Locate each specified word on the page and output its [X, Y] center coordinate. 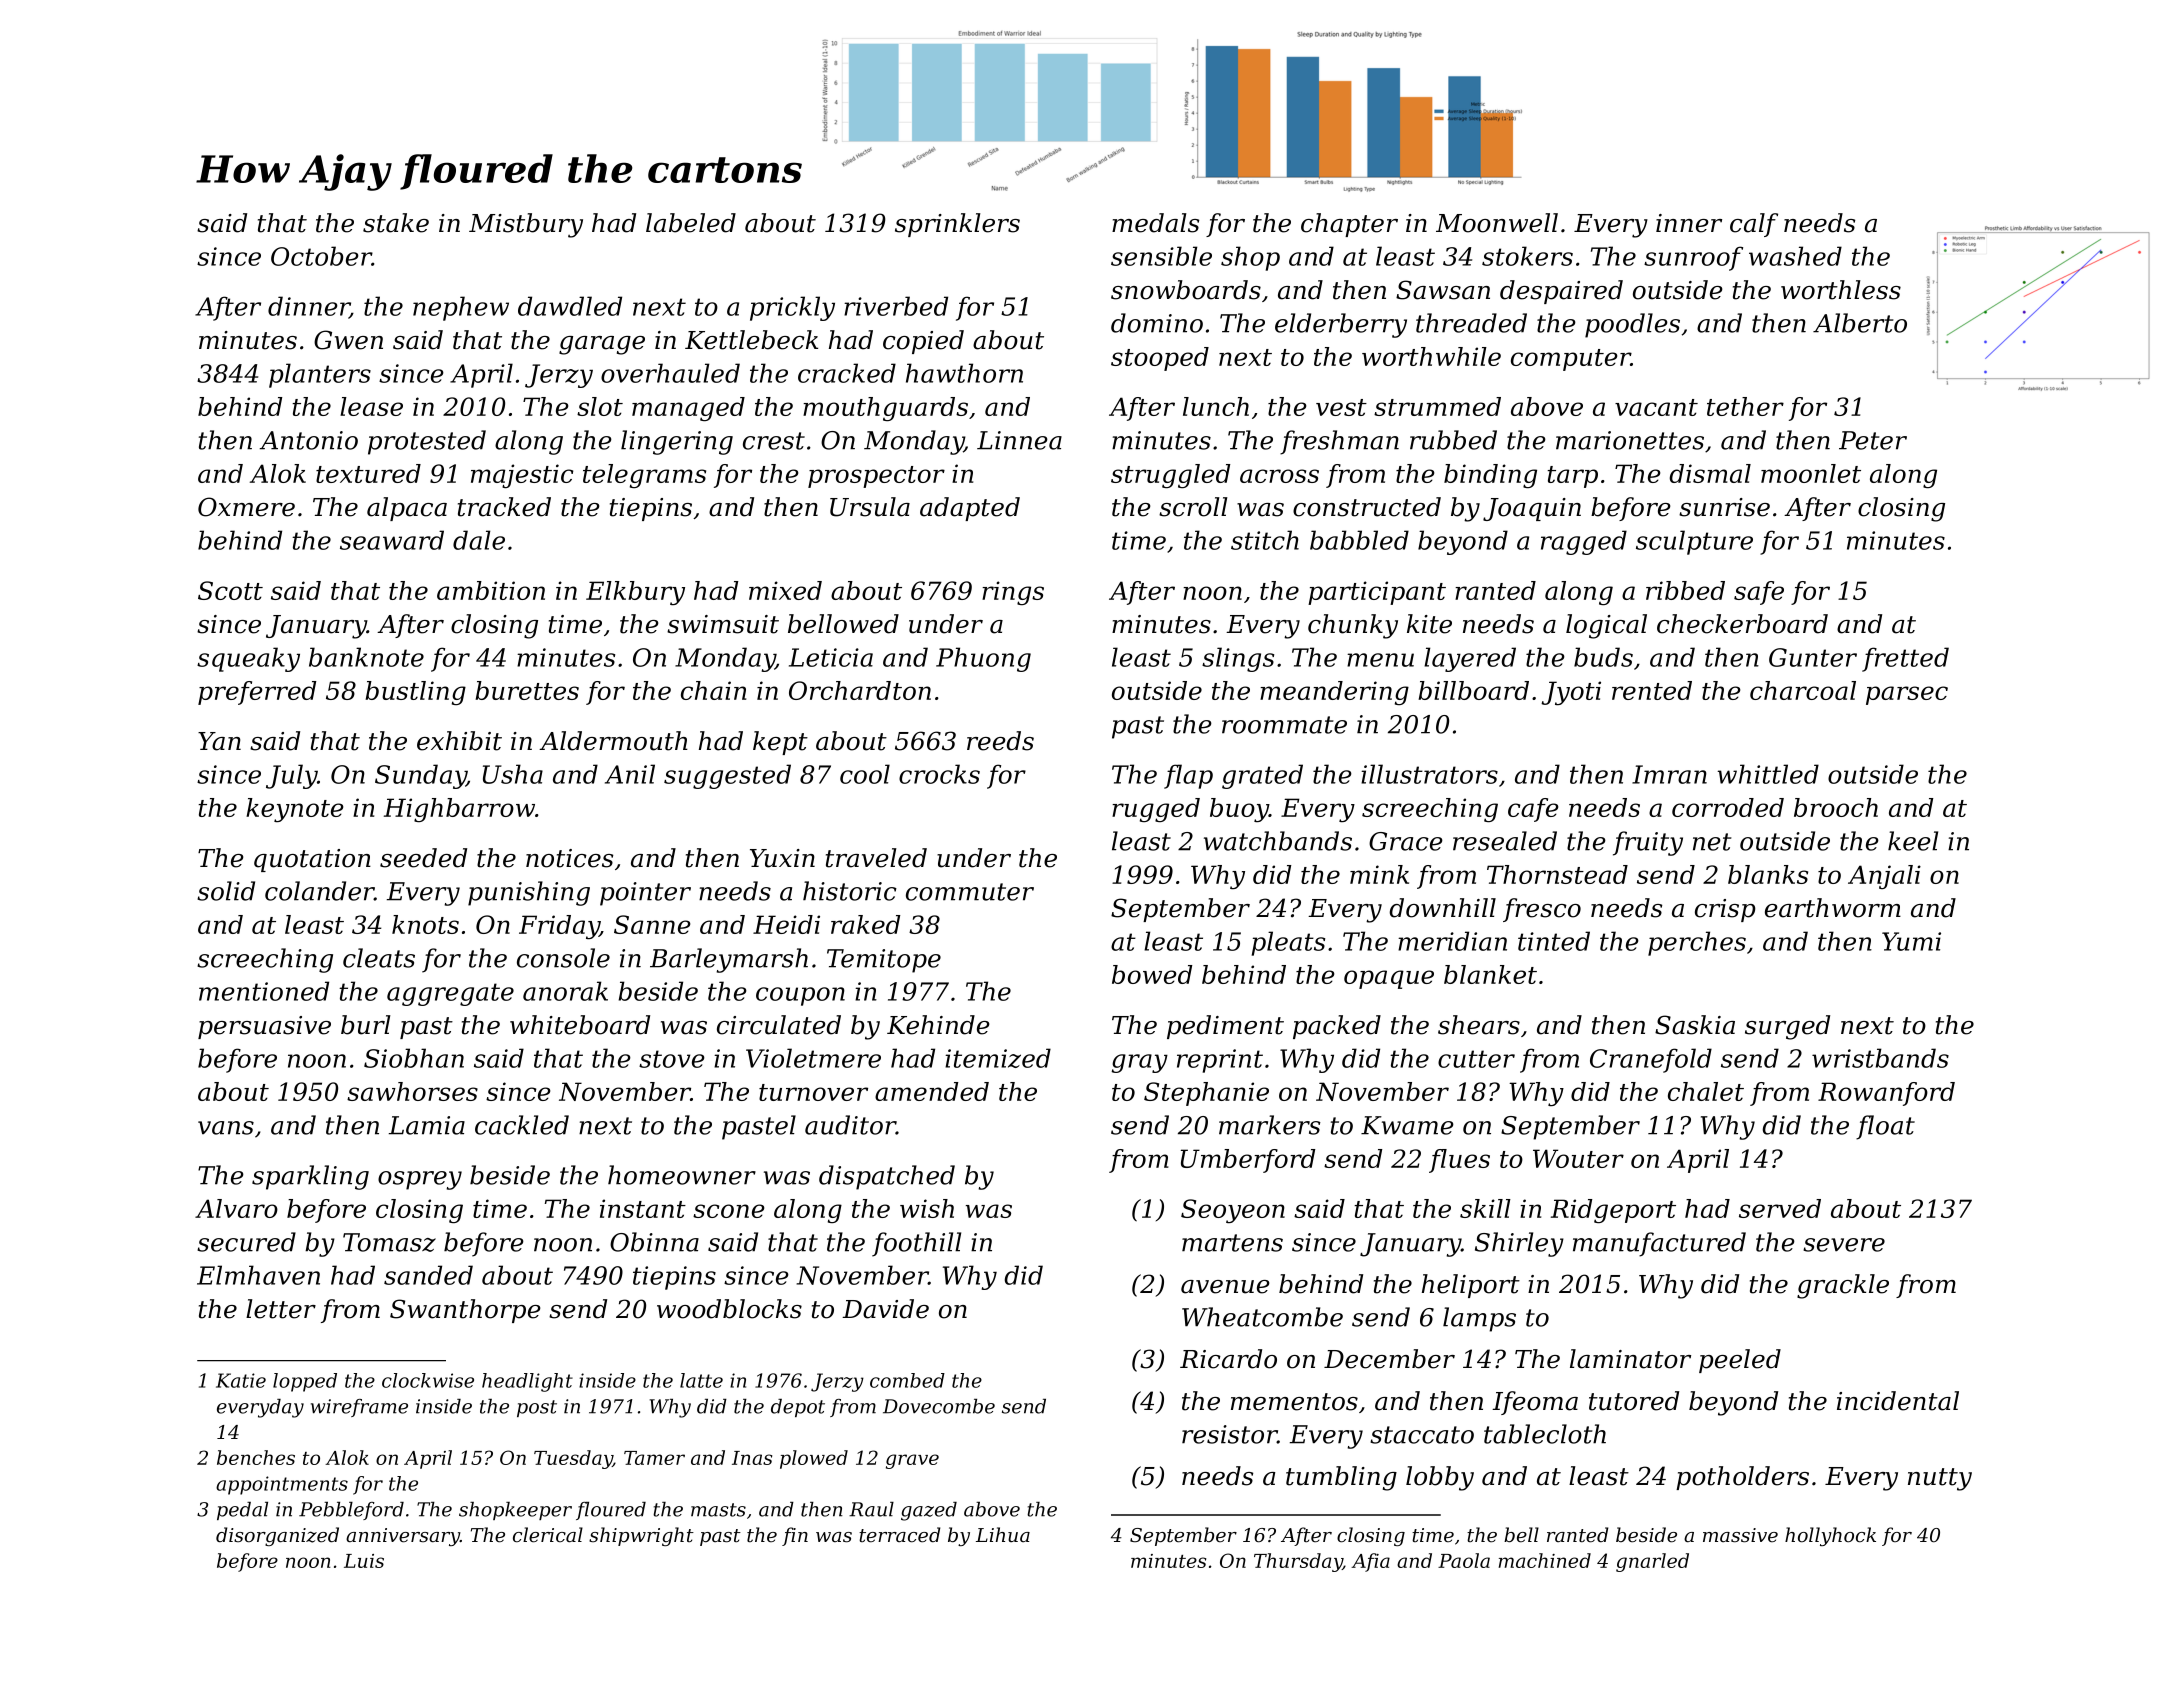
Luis [364, 1561]
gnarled [1652, 1562]
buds [1603, 657]
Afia [1370, 1562]
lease [371, 406]
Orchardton [860, 690]
